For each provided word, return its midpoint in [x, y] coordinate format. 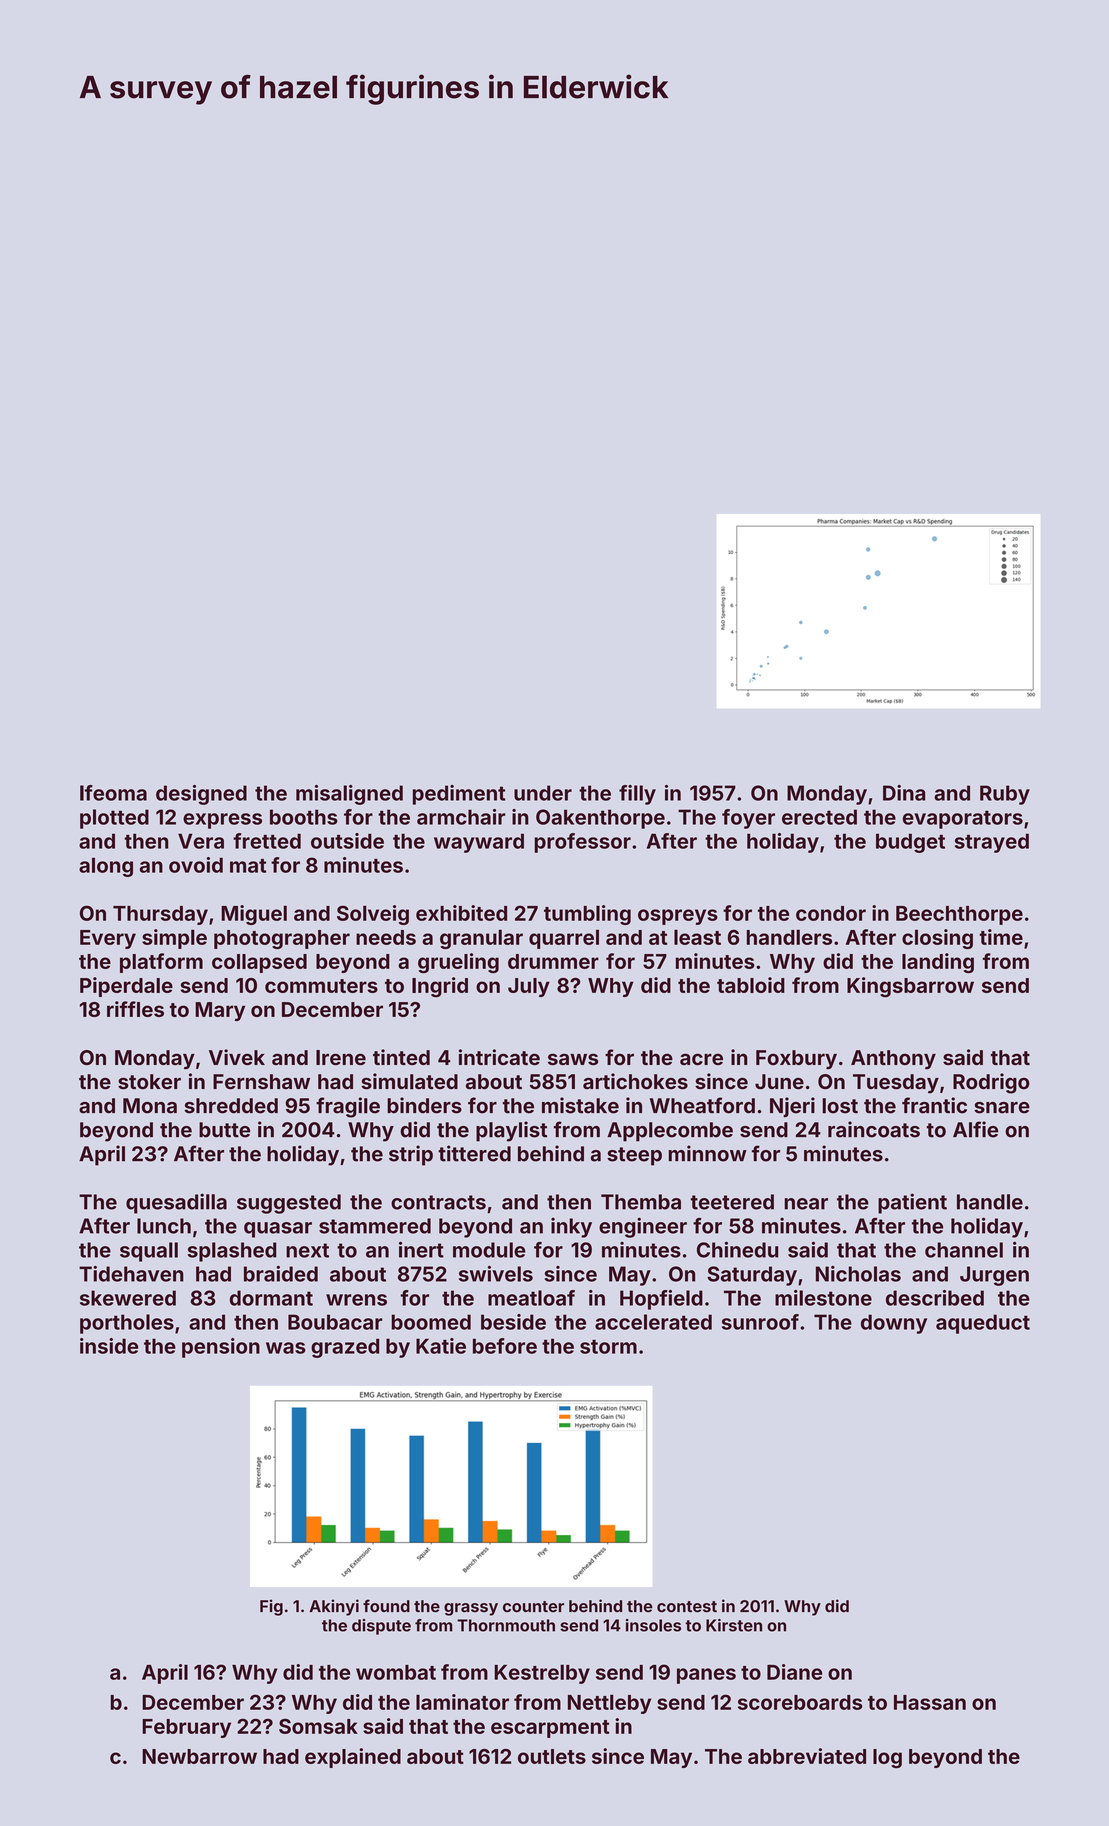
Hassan [930, 1702]
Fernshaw [261, 1082]
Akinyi [334, 1607]
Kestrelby [542, 1674]
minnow [708, 1153]
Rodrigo [991, 1083]
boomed [431, 1322]
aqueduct [983, 1324]
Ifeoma [113, 793]
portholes [127, 1324]
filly [637, 795]
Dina [904, 793]
